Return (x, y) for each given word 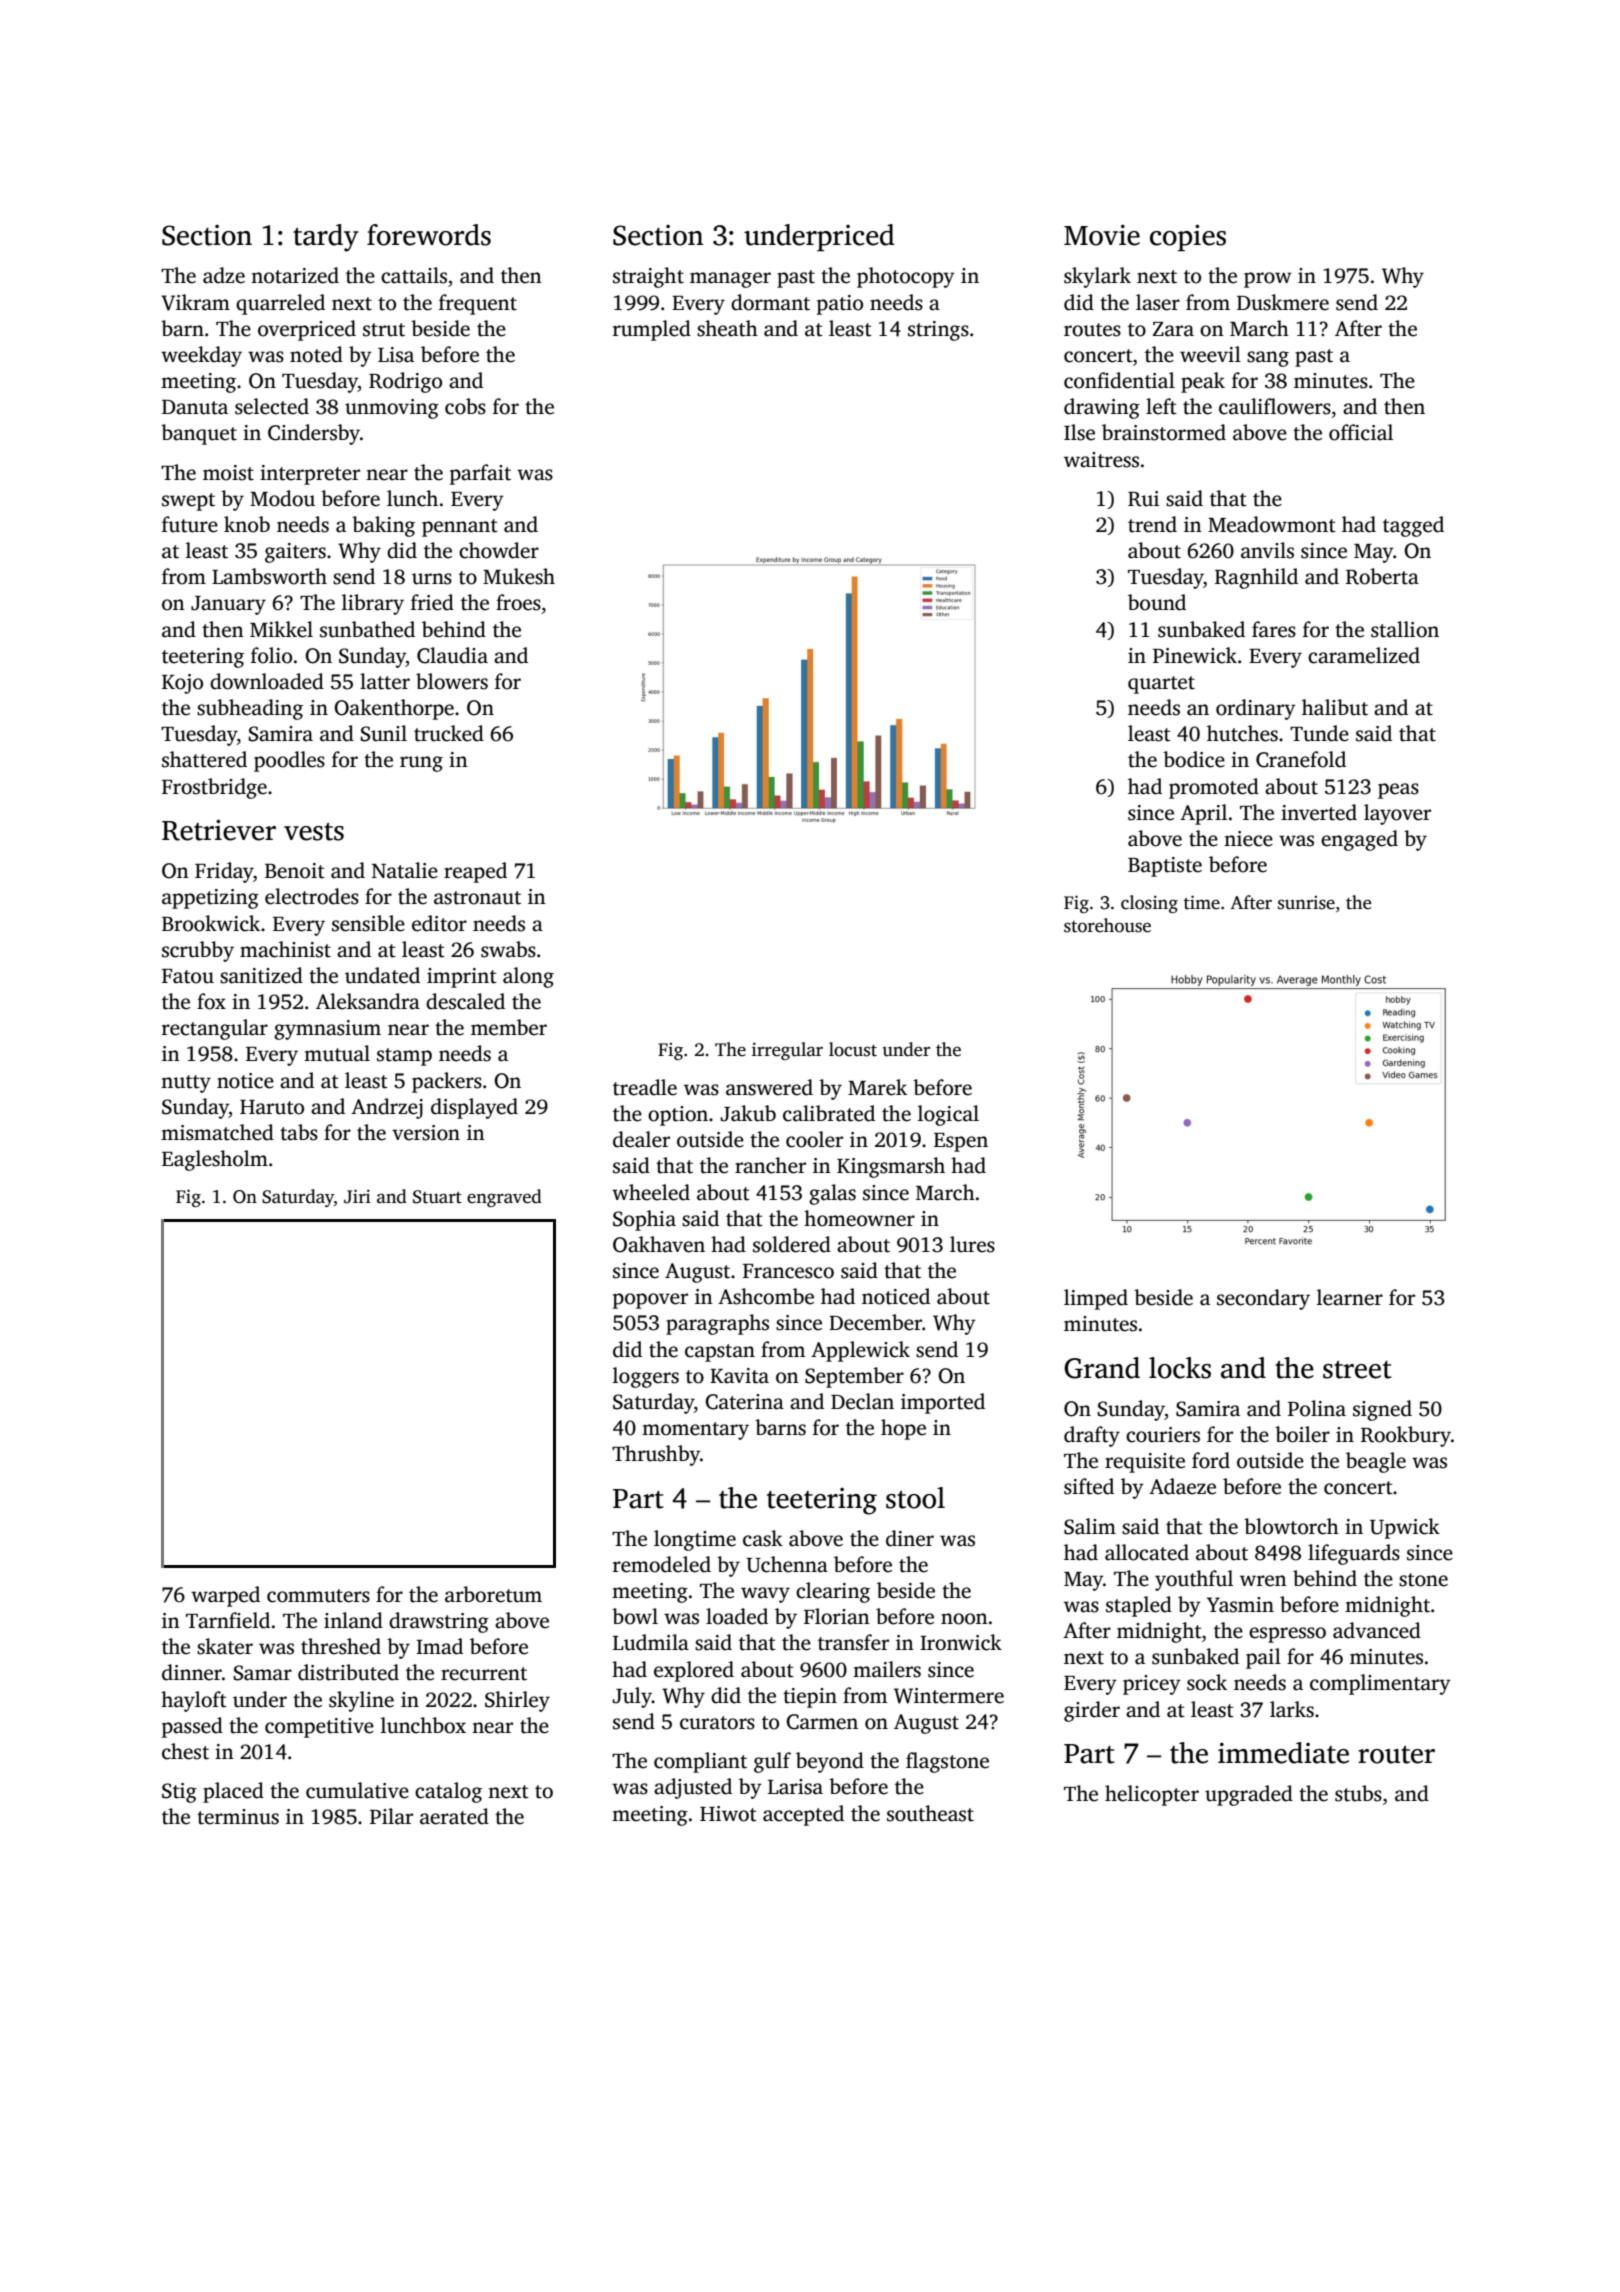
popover (650, 1301)
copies (1188, 237)
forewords (429, 235)
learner (1350, 1297)
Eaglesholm (215, 1160)
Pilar (391, 1816)
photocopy (906, 277)
